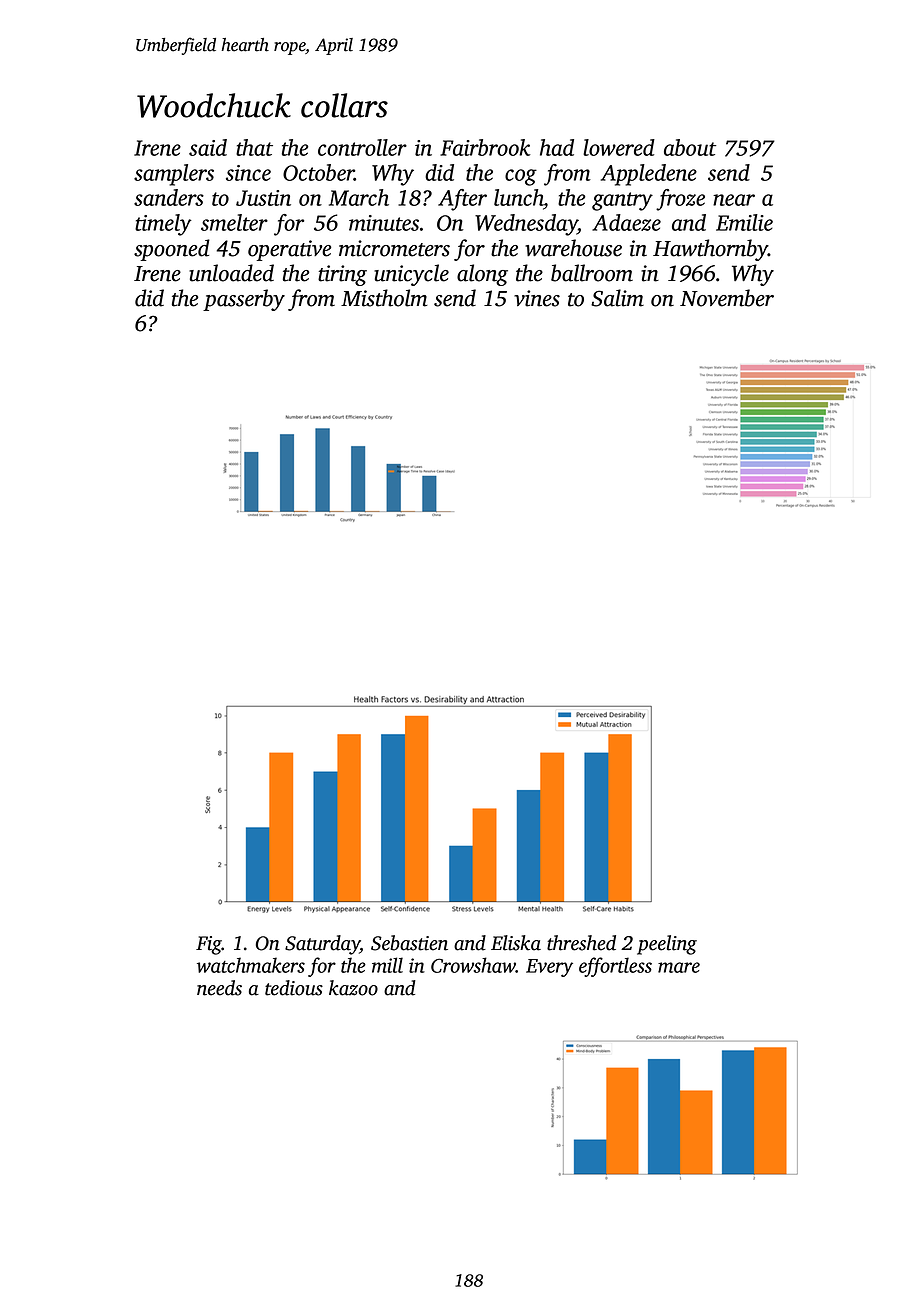 This screenshot has height=1316, width=908. What do you see at coordinates (667, 945) in the screenshot?
I see `peeling` at bounding box center [667, 945].
